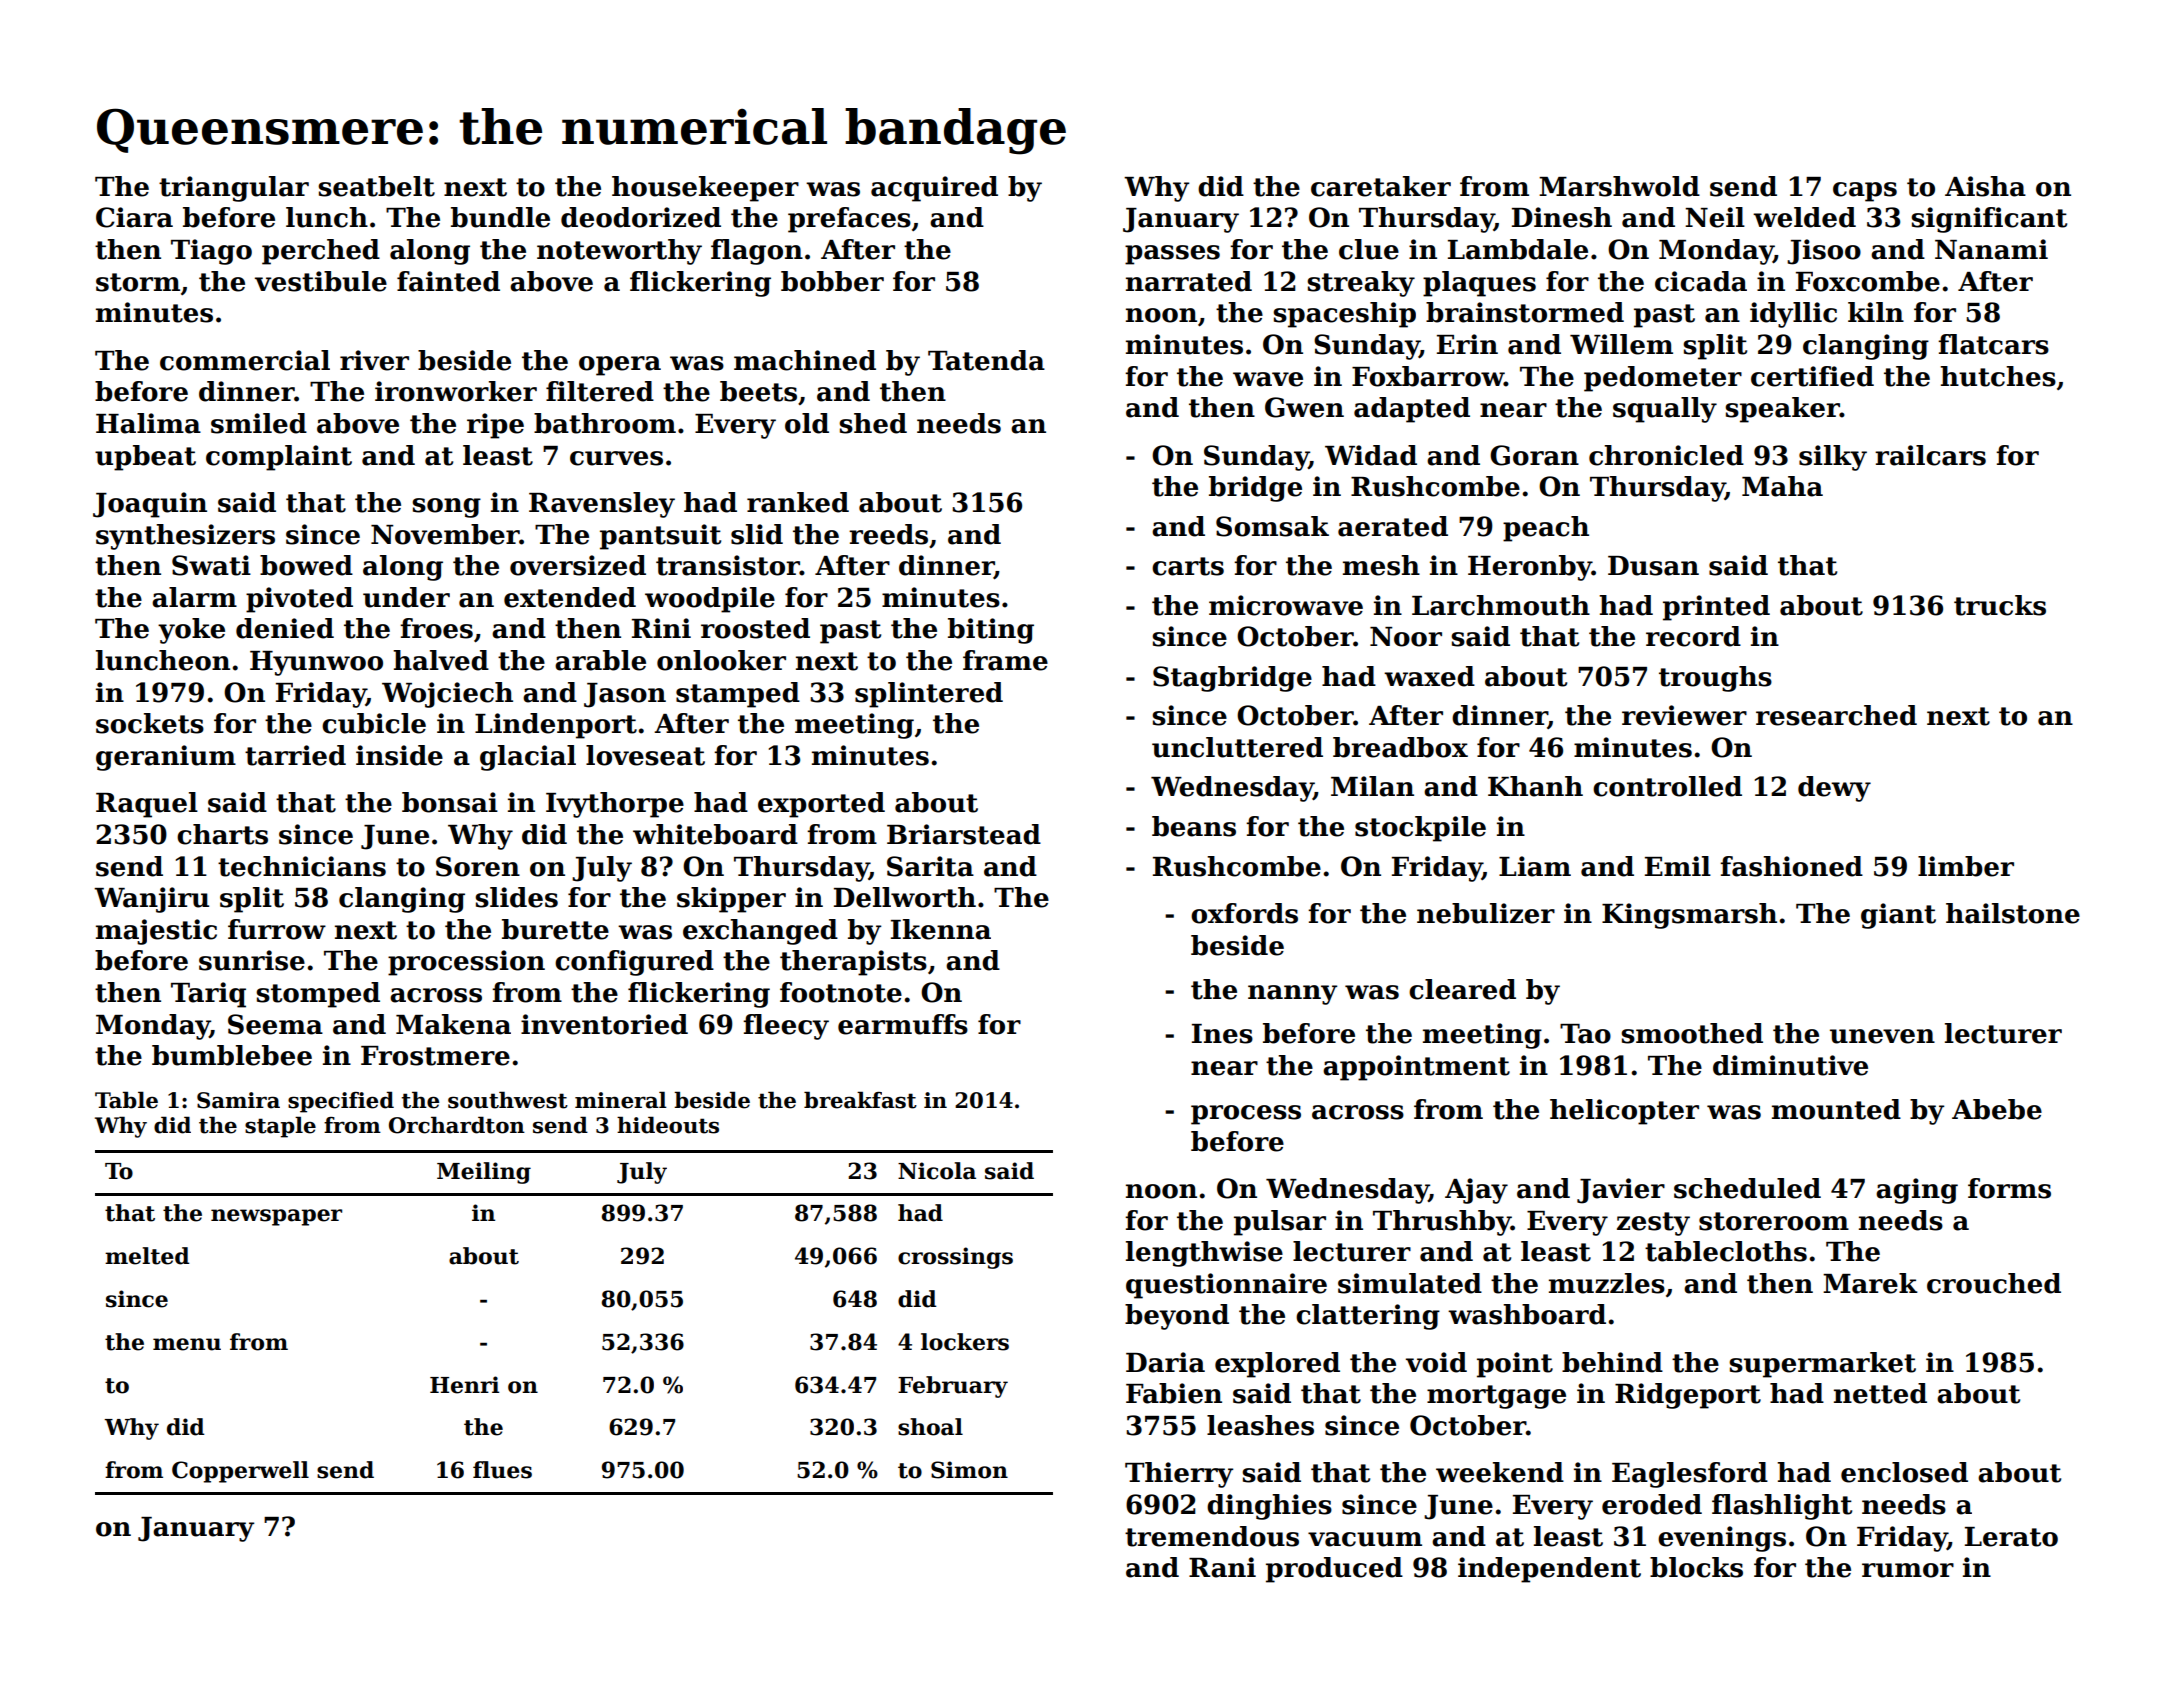 The width and height of the screenshot is (2178, 1683). Describe the element at coordinates (240, 1472) in the screenshot. I see `Copperwell` at that location.
